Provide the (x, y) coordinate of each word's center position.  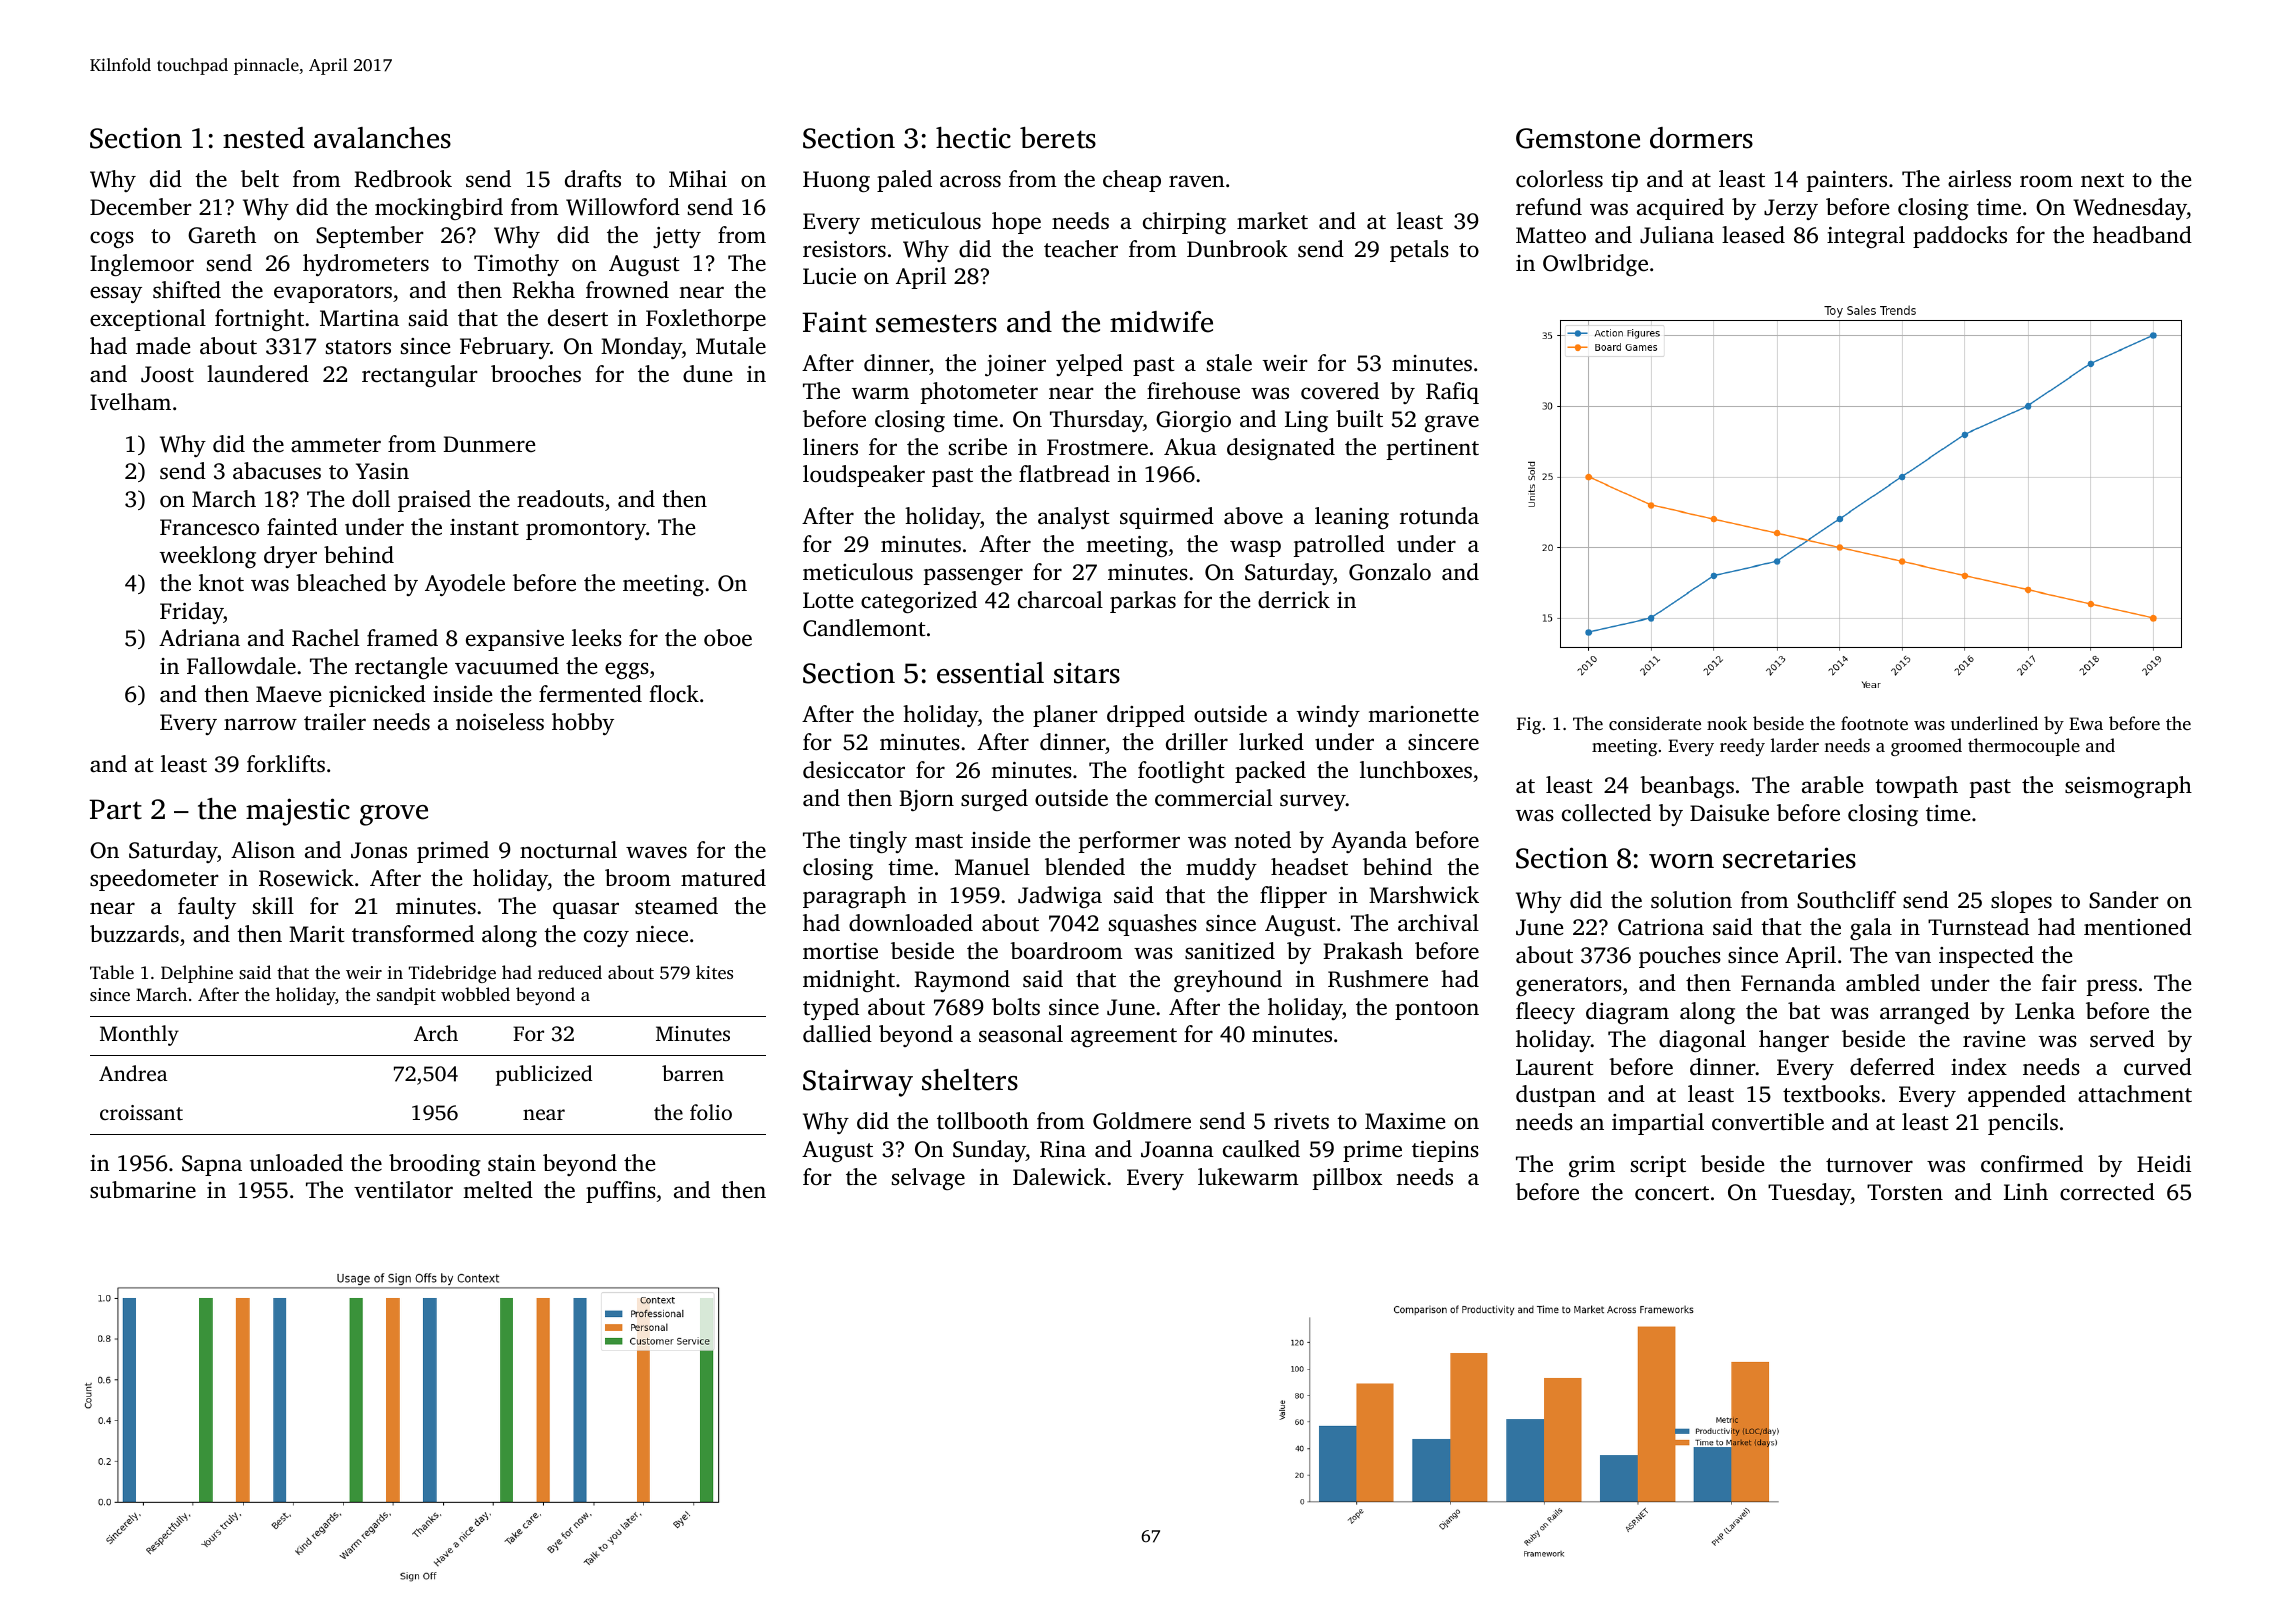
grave (1452, 423)
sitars (1087, 673)
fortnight (259, 320)
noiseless (500, 722)
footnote (1874, 723)
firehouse (1193, 391)
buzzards (134, 933)
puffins (621, 1192)
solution (1691, 900)
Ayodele (465, 585)
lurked (1271, 741)
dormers (1701, 138)
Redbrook (403, 179)
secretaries (1789, 858)
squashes (1153, 925)
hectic (973, 138)
